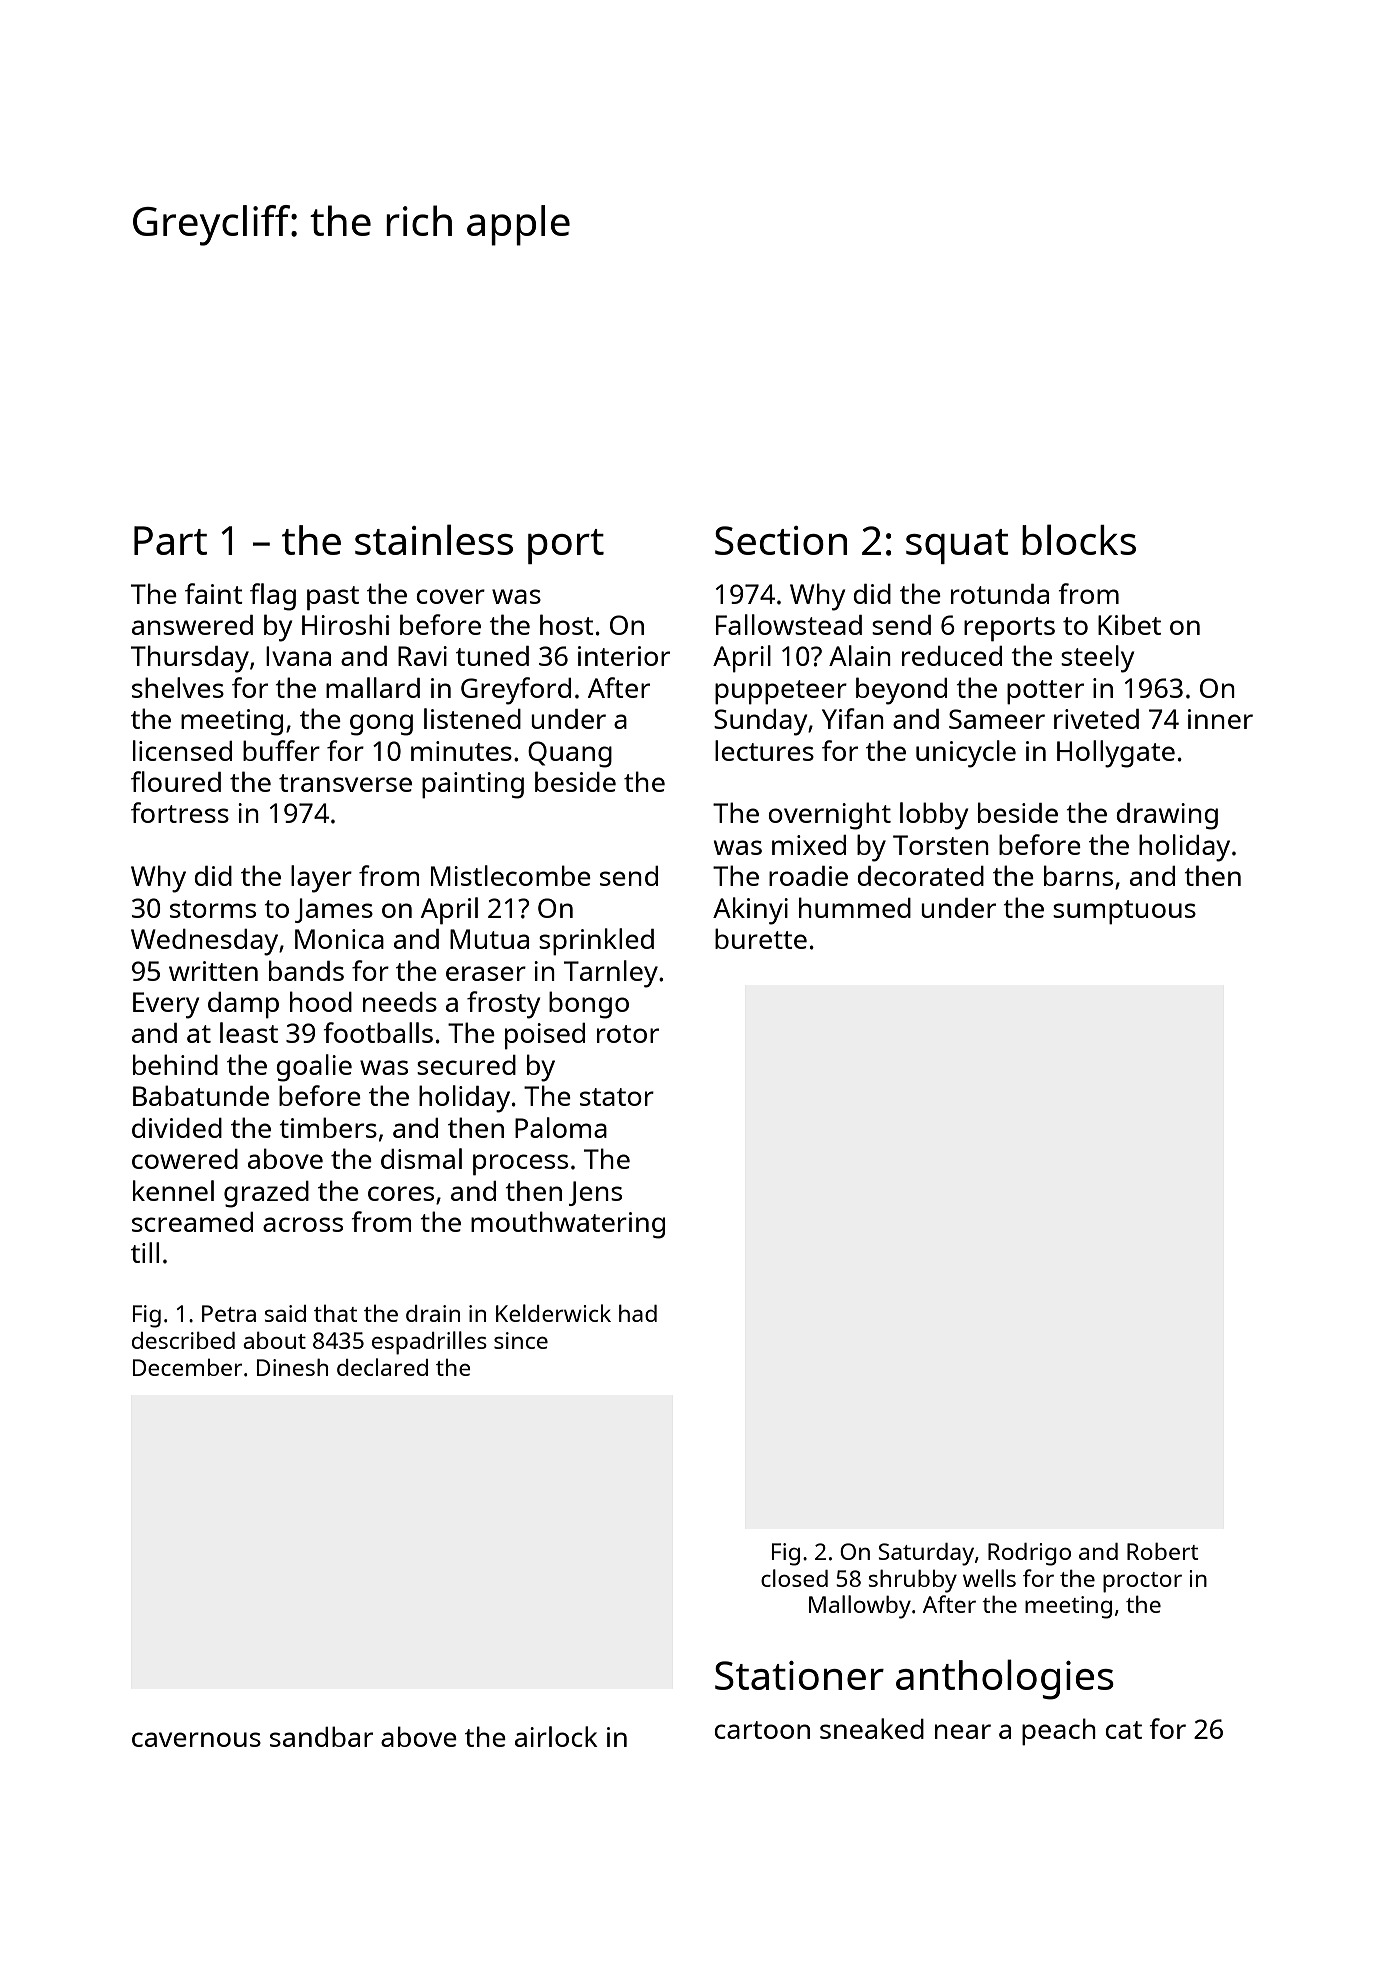 The width and height of the page is (1386, 1969). What do you see at coordinates (761, 938) in the page?
I see `burette` at bounding box center [761, 938].
